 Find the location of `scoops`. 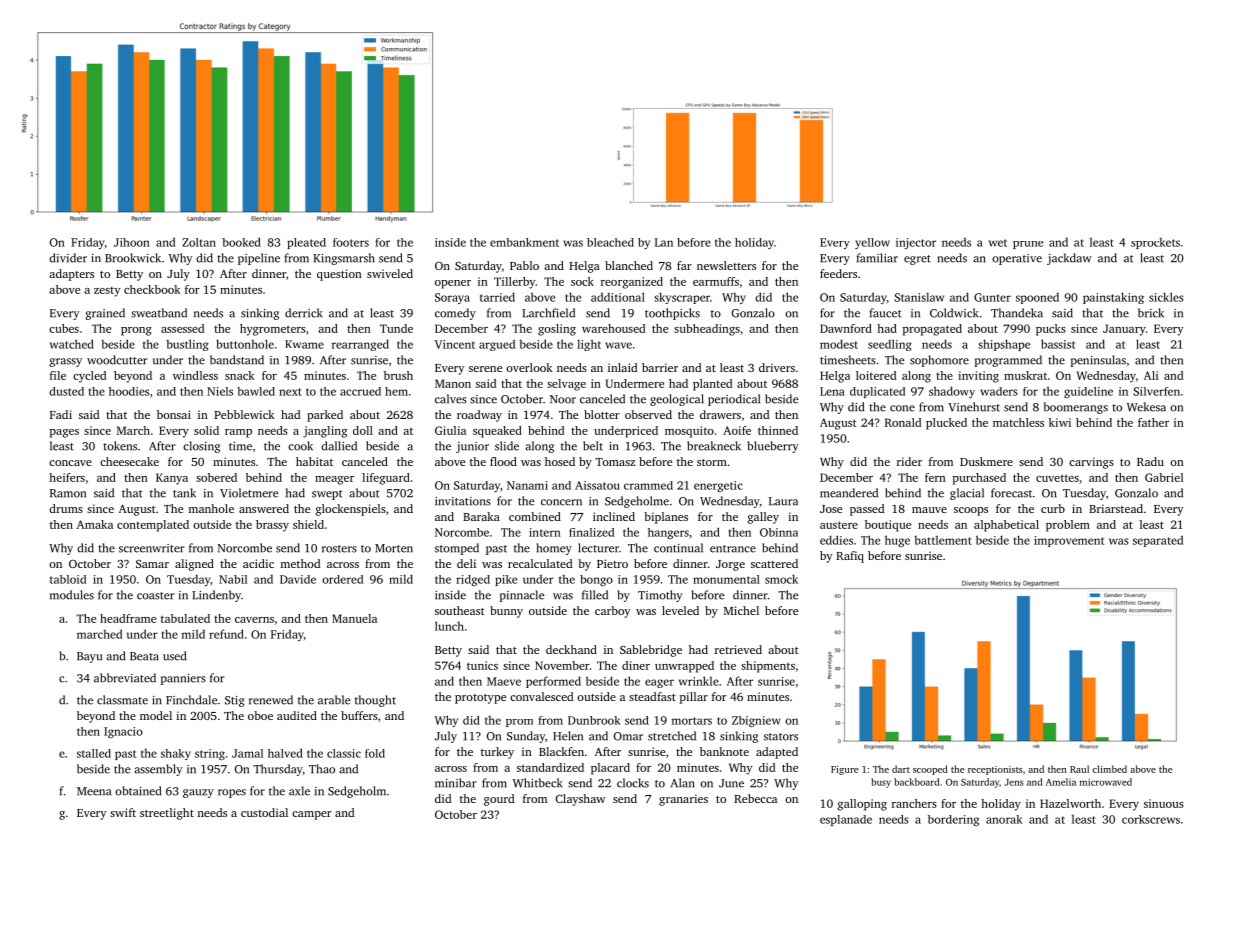

scoops is located at coordinates (971, 511).
